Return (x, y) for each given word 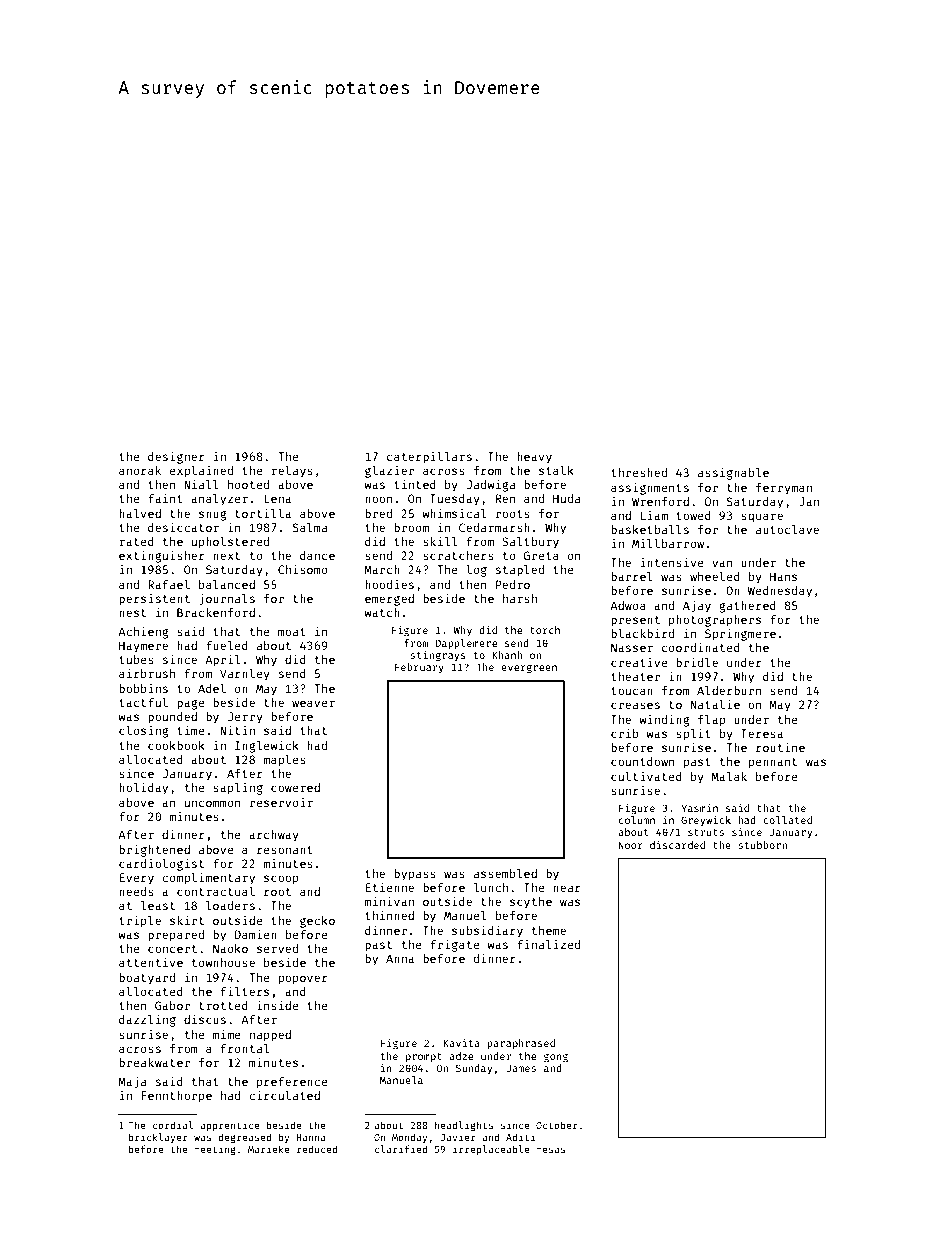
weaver (313, 703)
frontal (245, 1048)
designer (176, 457)
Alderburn (729, 690)
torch (545, 630)
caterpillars (429, 458)
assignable (733, 473)
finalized (548, 944)
